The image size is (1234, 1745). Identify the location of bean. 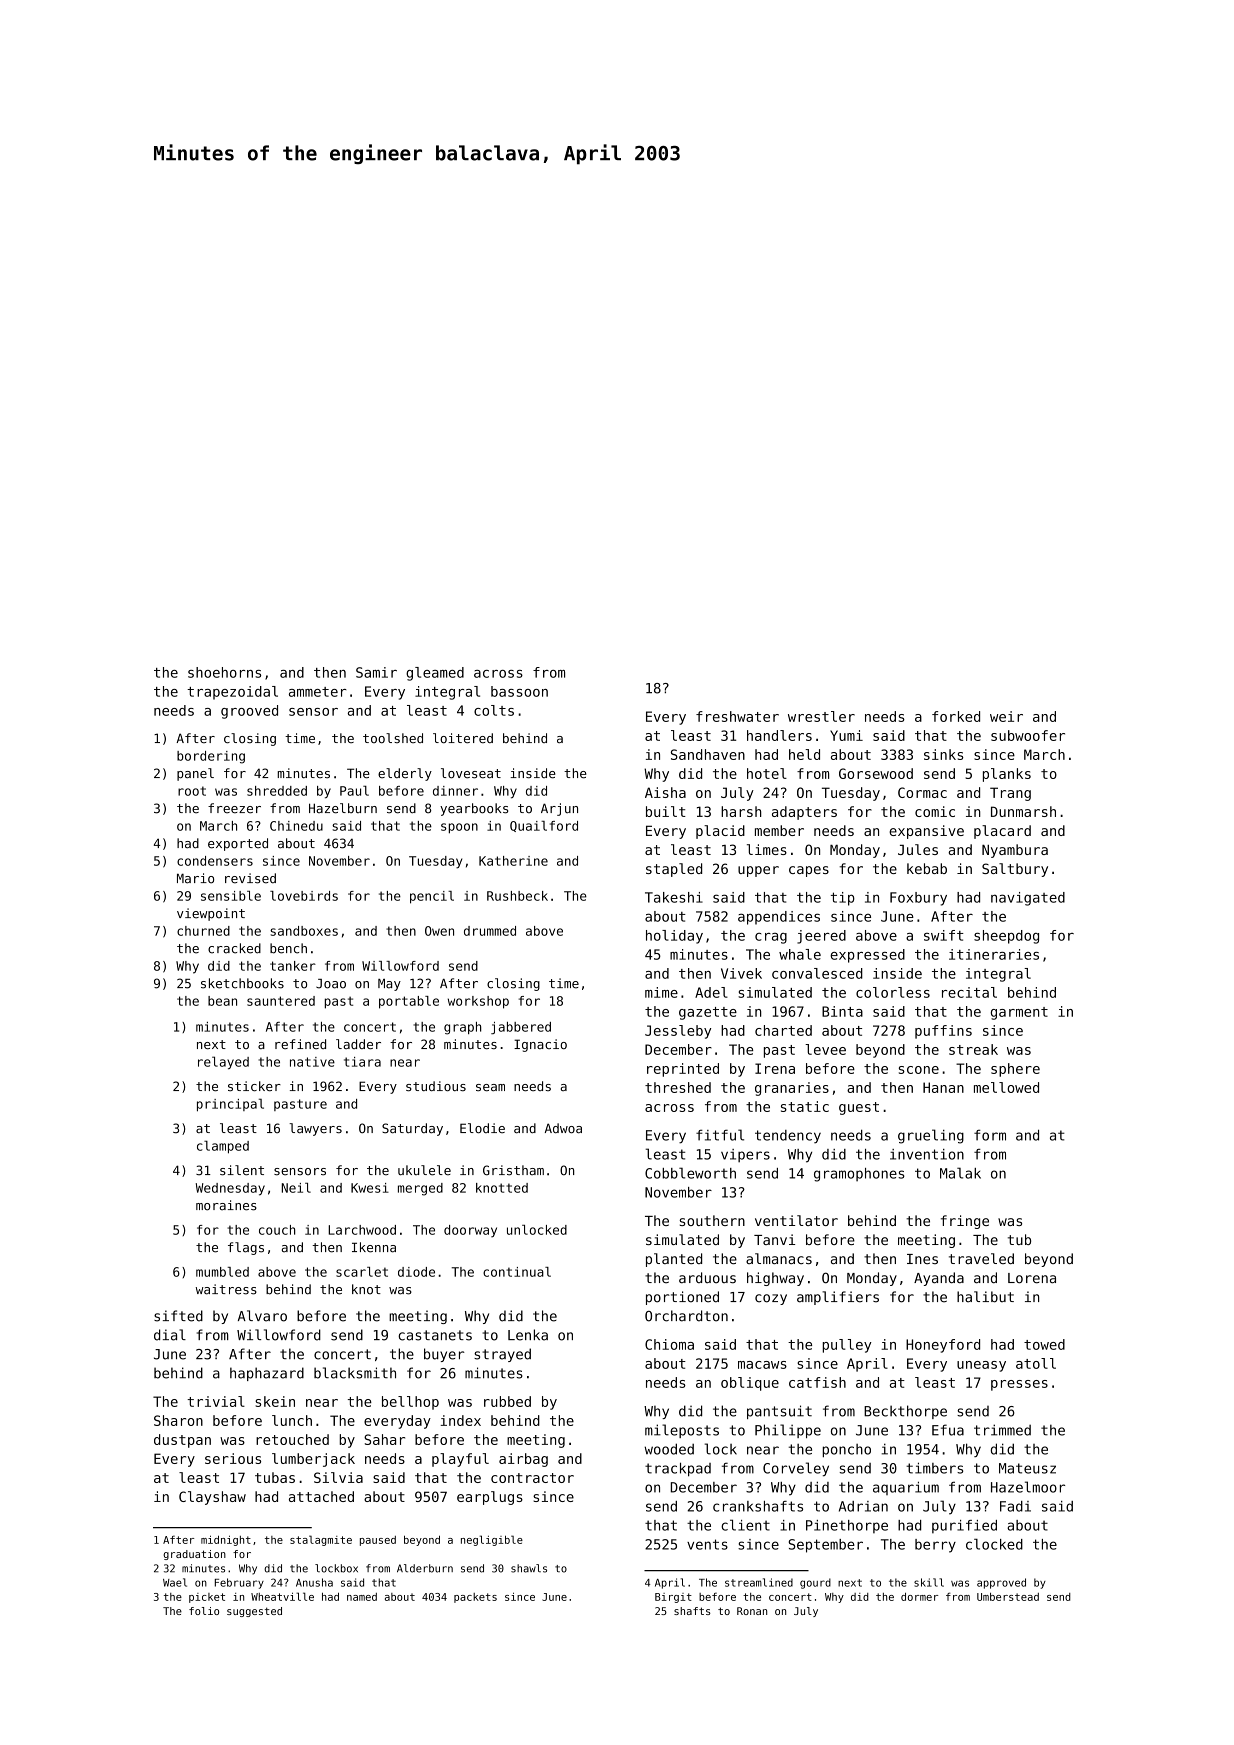
(222, 1001).
